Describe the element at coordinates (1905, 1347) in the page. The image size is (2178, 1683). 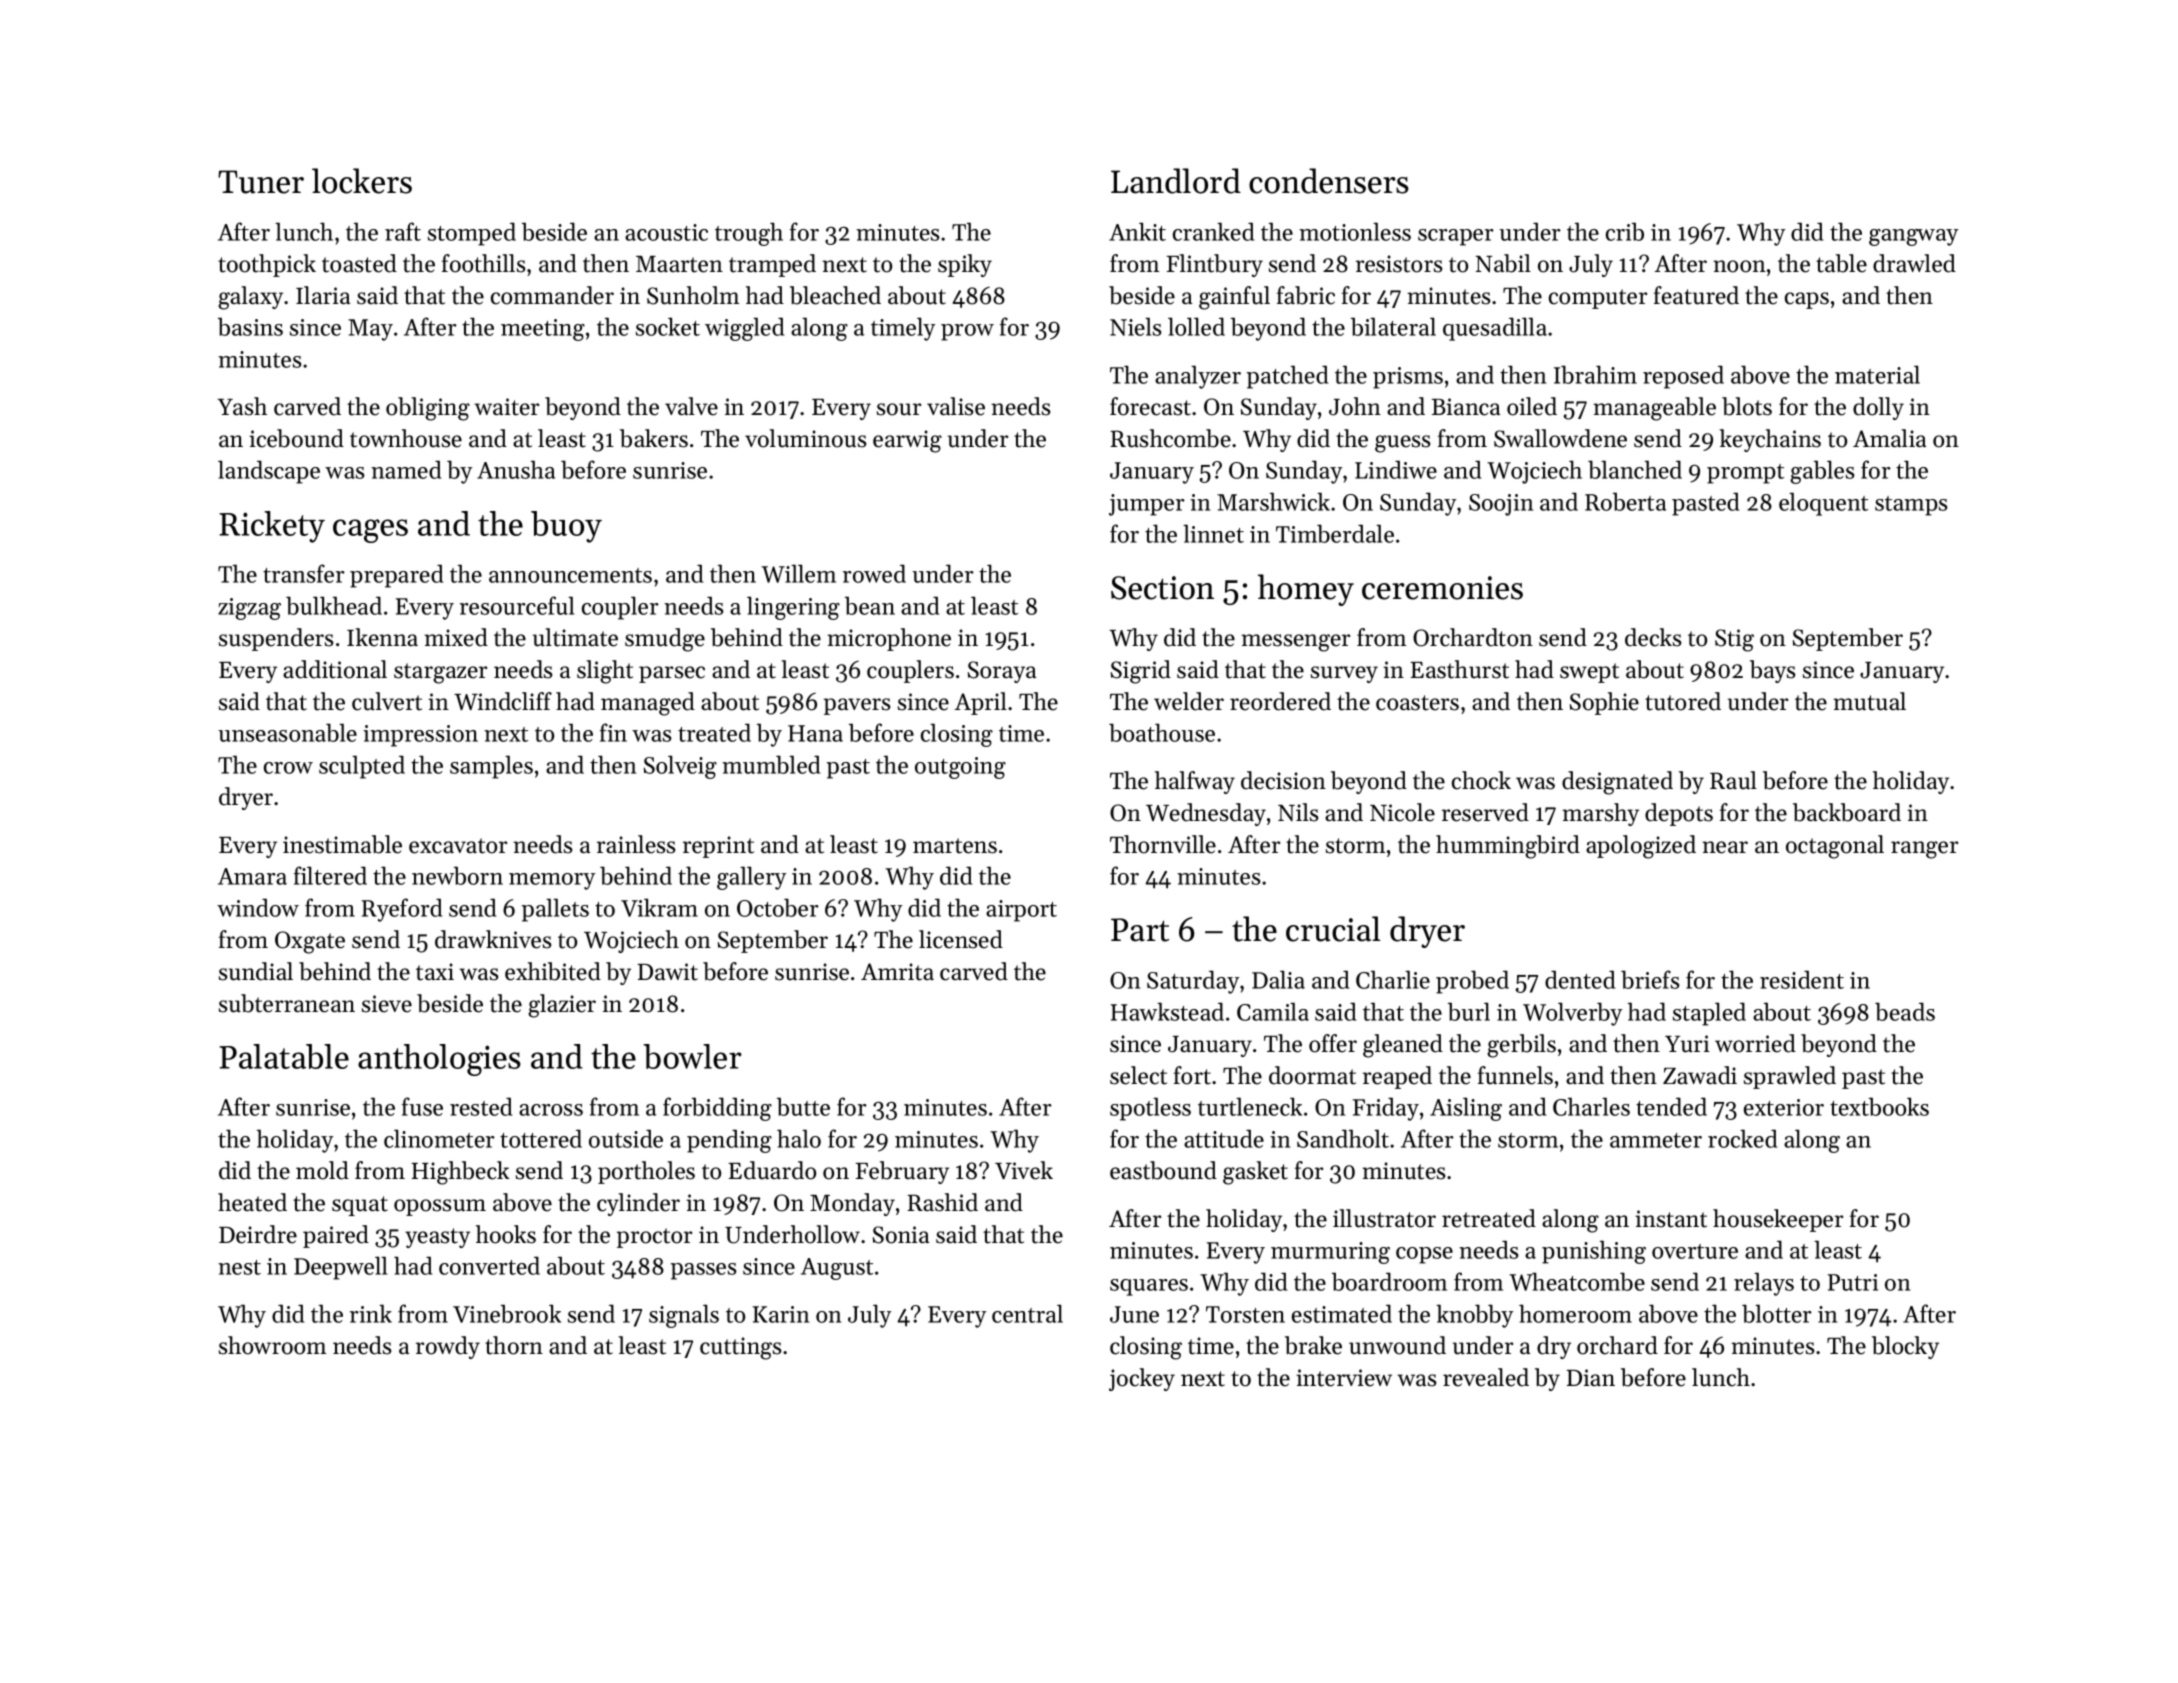
I see `blocky` at that location.
